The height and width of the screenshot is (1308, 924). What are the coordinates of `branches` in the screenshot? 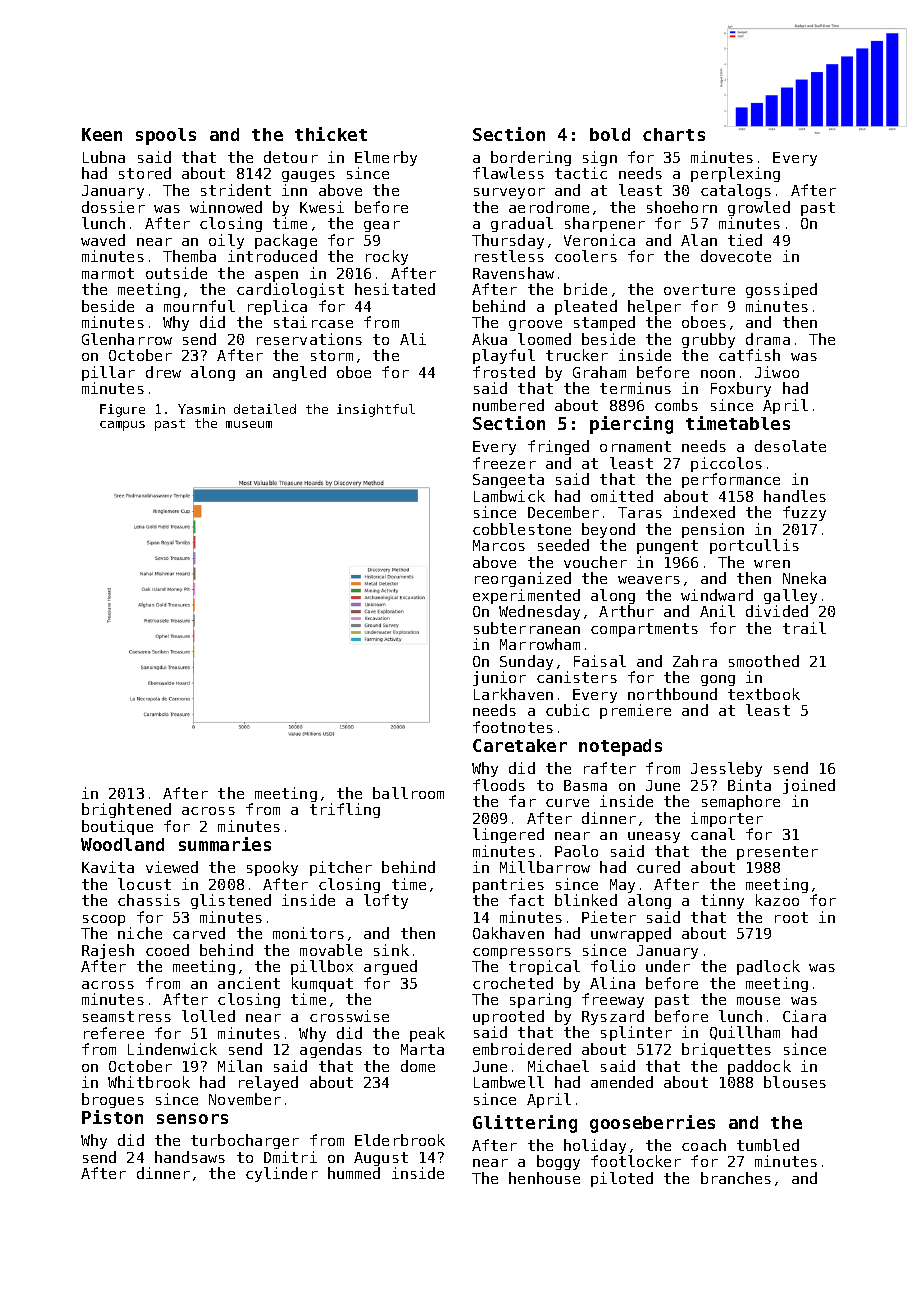 It's located at (736, 1178).
